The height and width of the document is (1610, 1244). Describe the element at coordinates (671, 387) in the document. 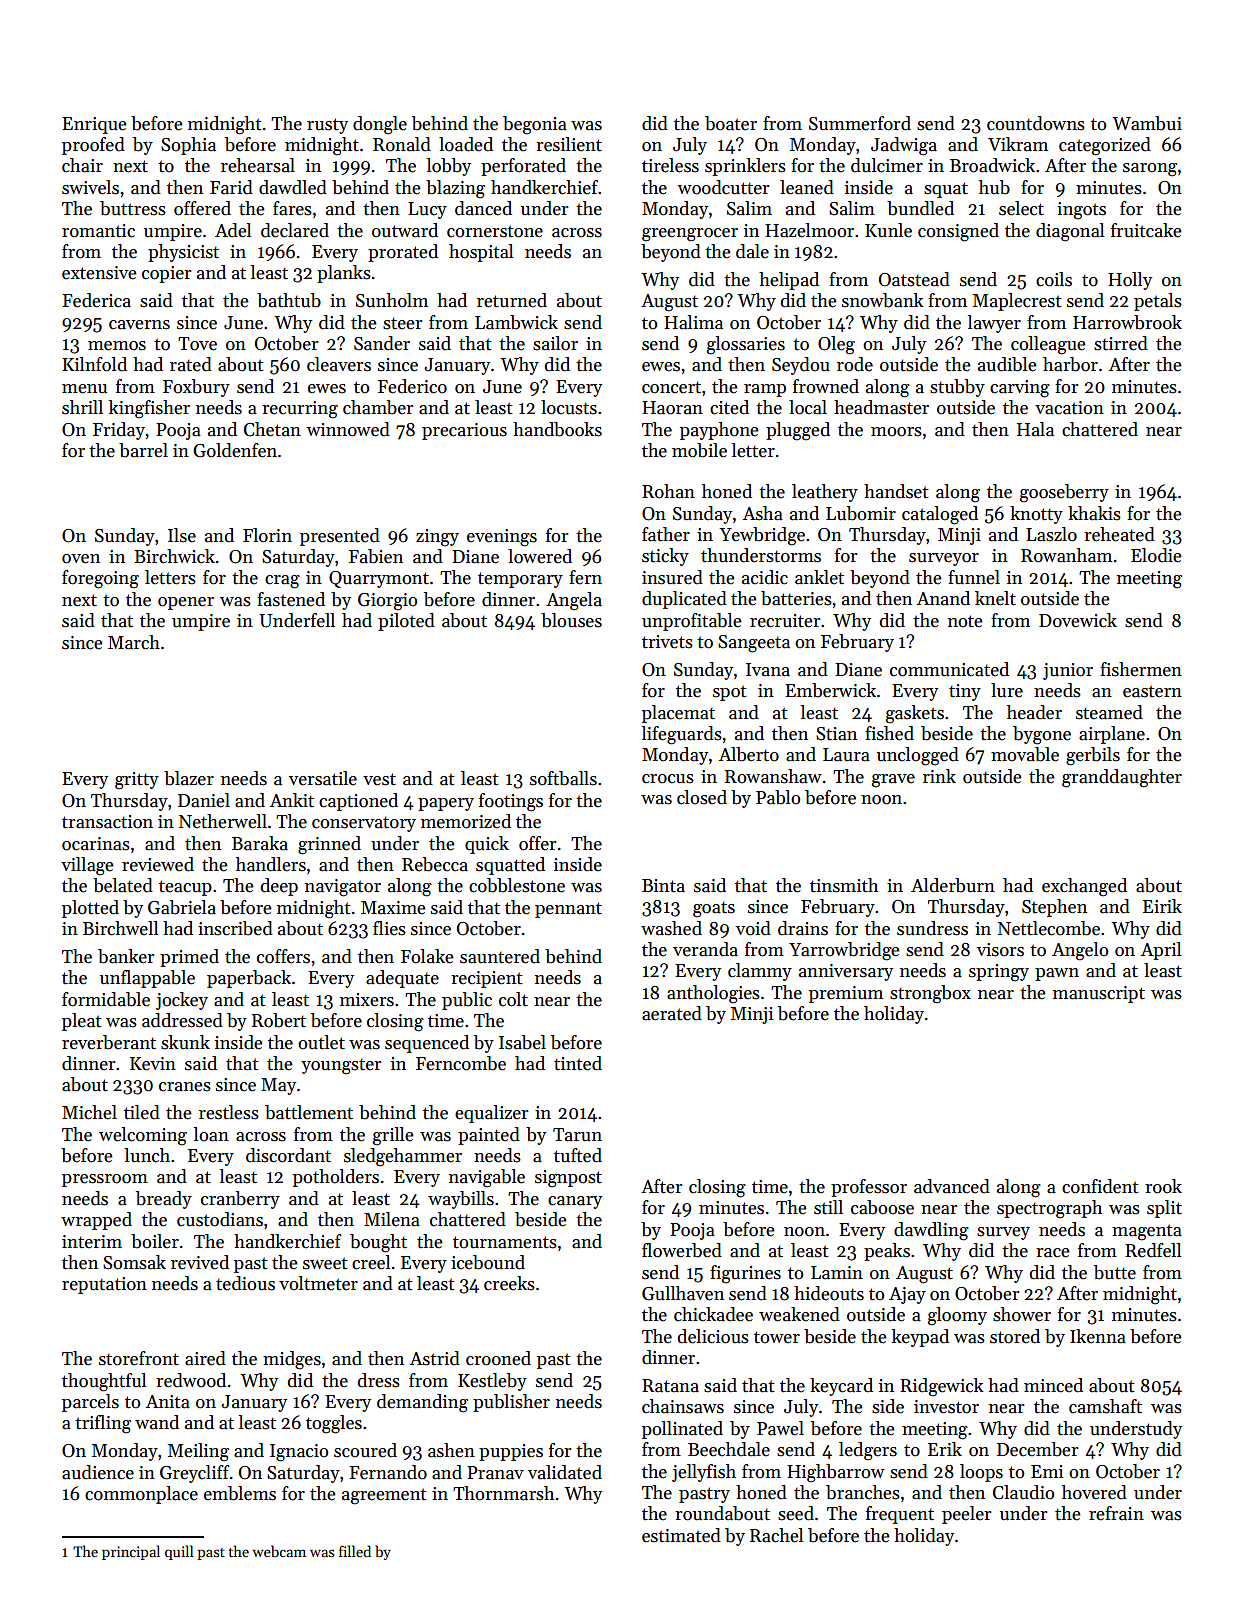

I see `concert` at that location.
